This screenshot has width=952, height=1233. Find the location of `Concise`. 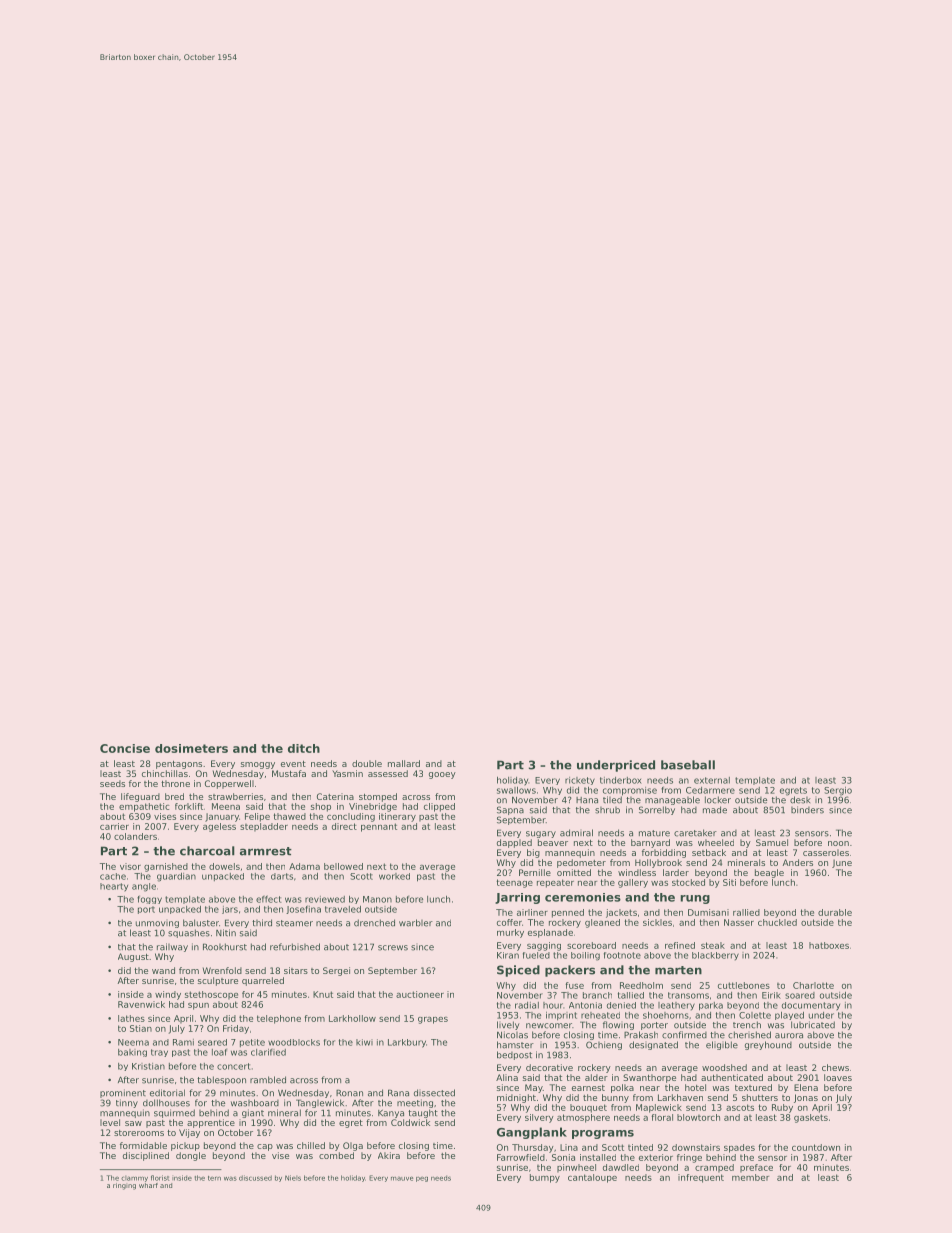

Concise is located at coordinates (125, 748).
